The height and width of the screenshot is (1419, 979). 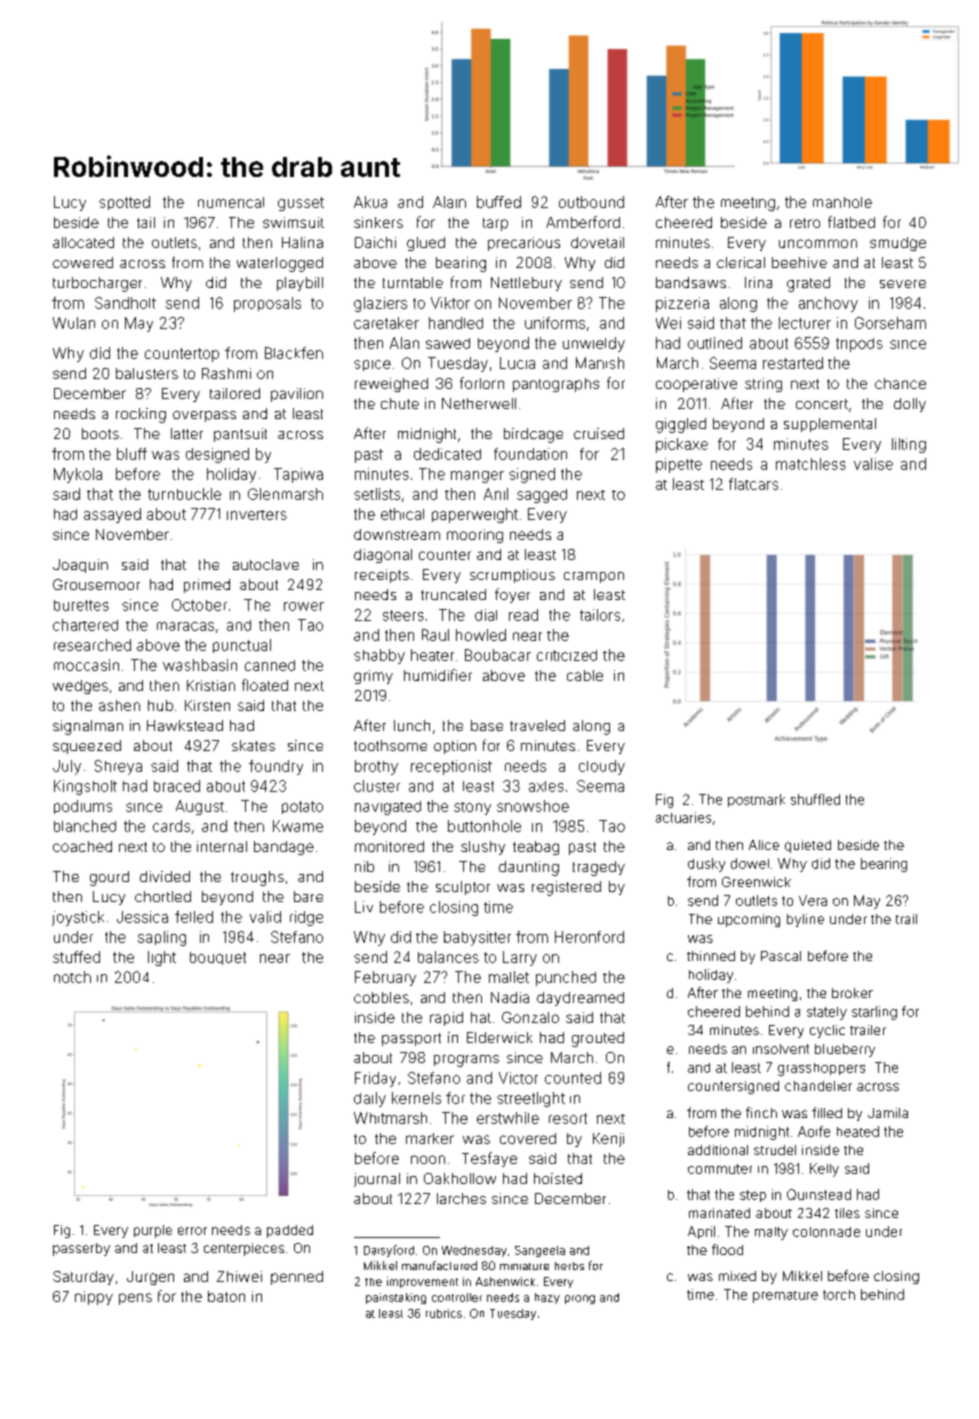 I want to click on paperweight, so click(x=475, y=515).
